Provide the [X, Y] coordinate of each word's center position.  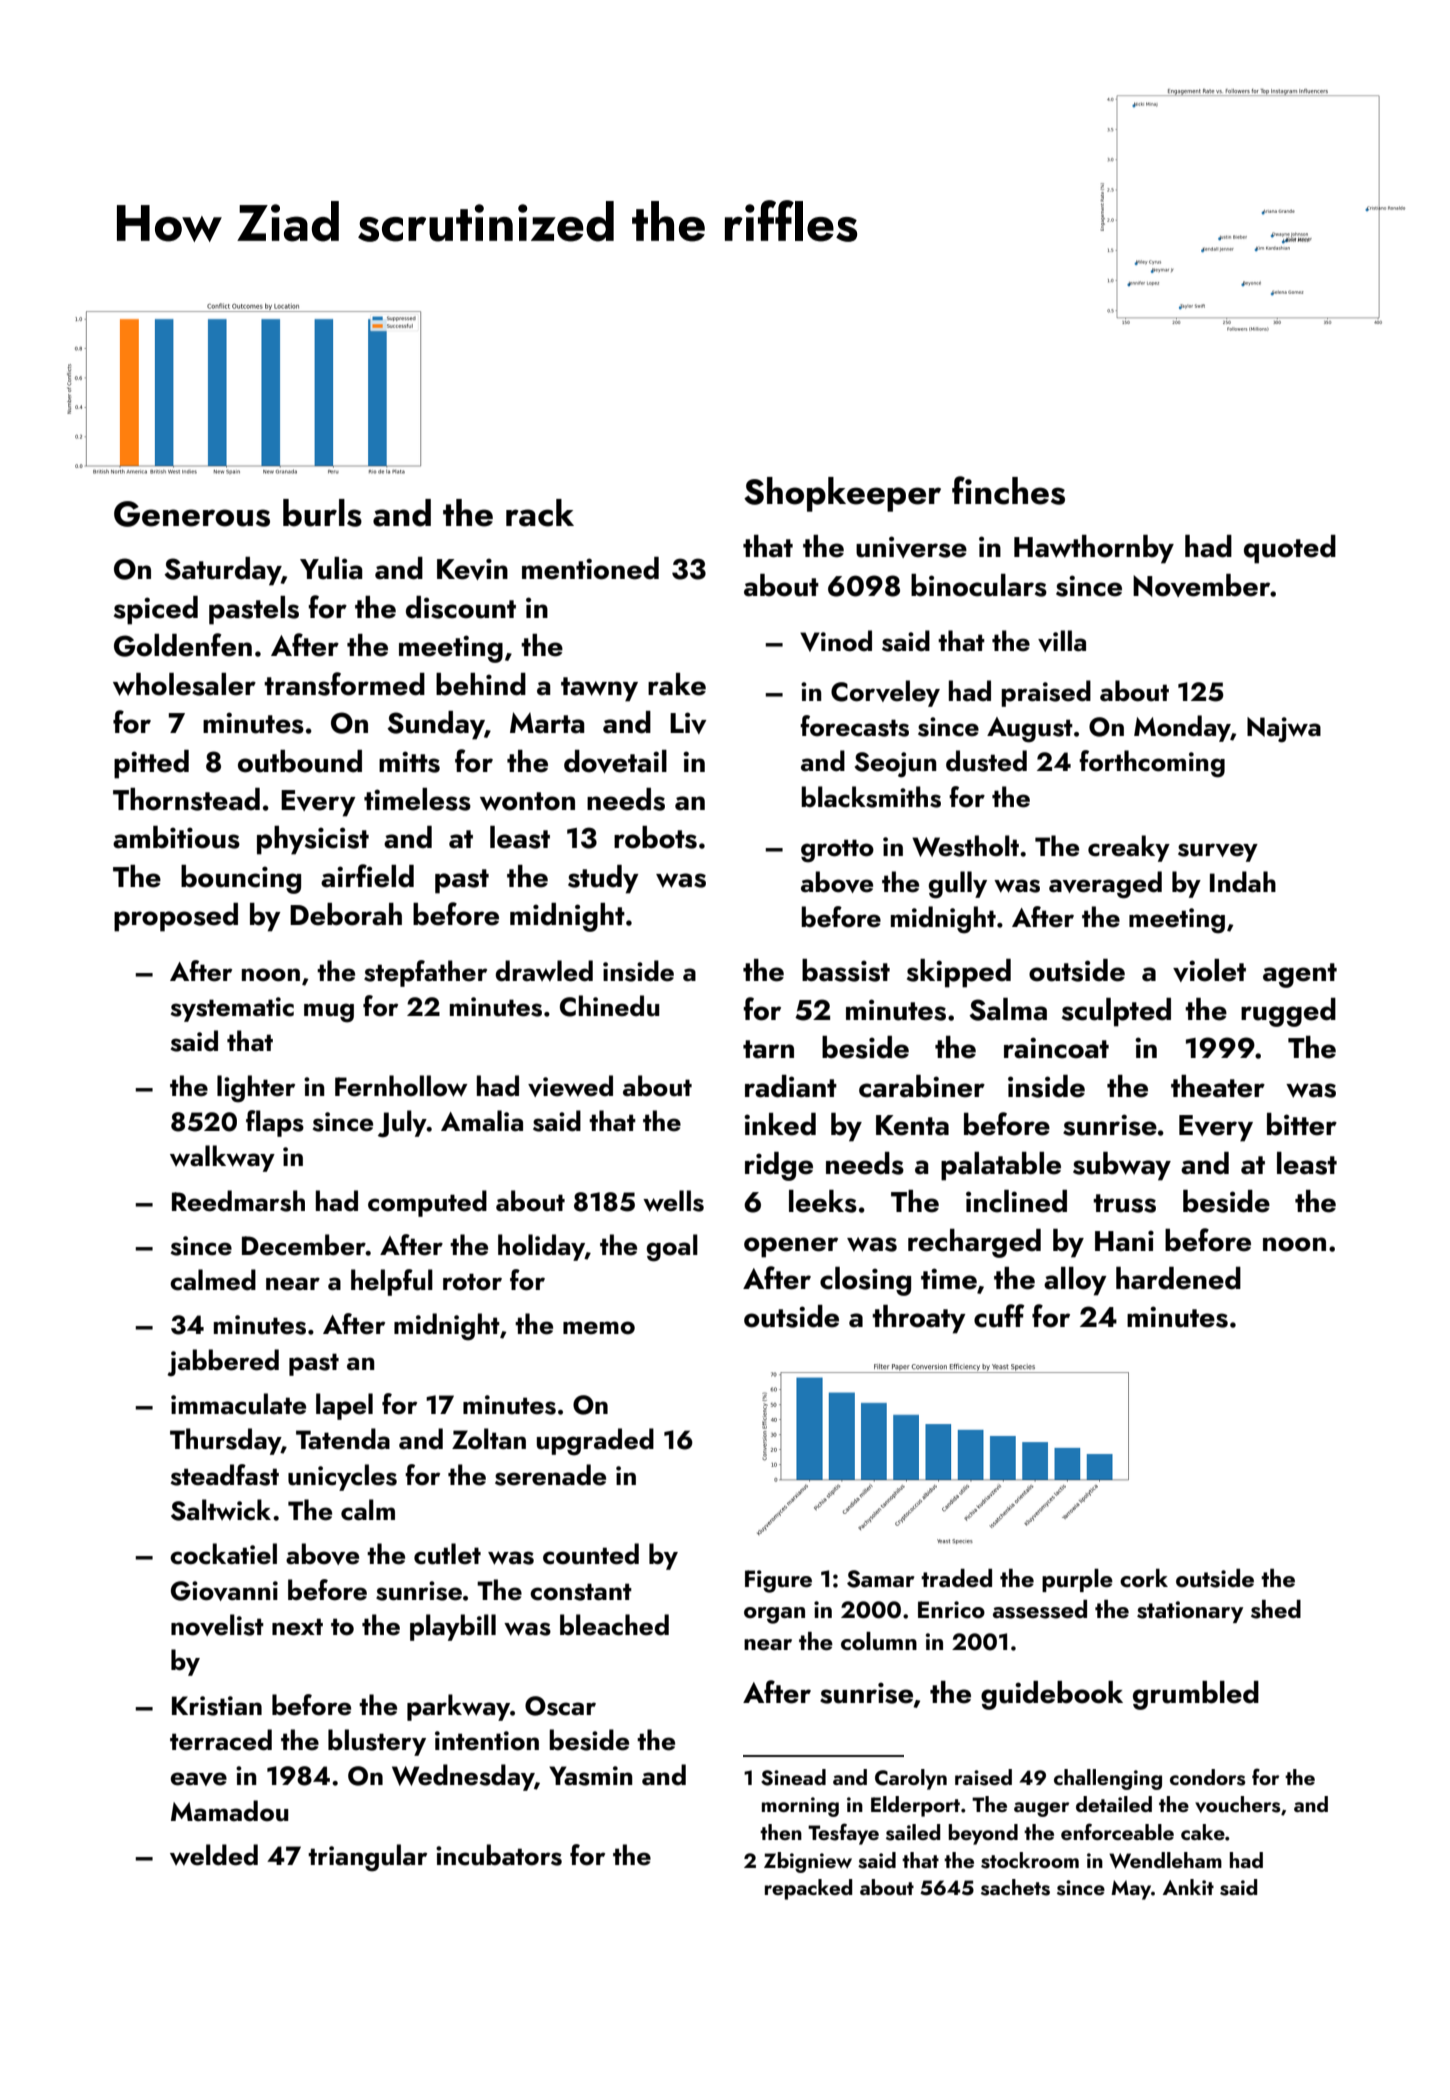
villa [1062, 641]
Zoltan [489, 1439]
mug [329, 1013]
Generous [192, 514]
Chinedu [610, 1006]
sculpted [1116, 1012]
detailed [1114, 1804]
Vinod [836, 641]
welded [214, 1855]
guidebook [1052, 1695]
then [781, 1832]
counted [591, 1554]
